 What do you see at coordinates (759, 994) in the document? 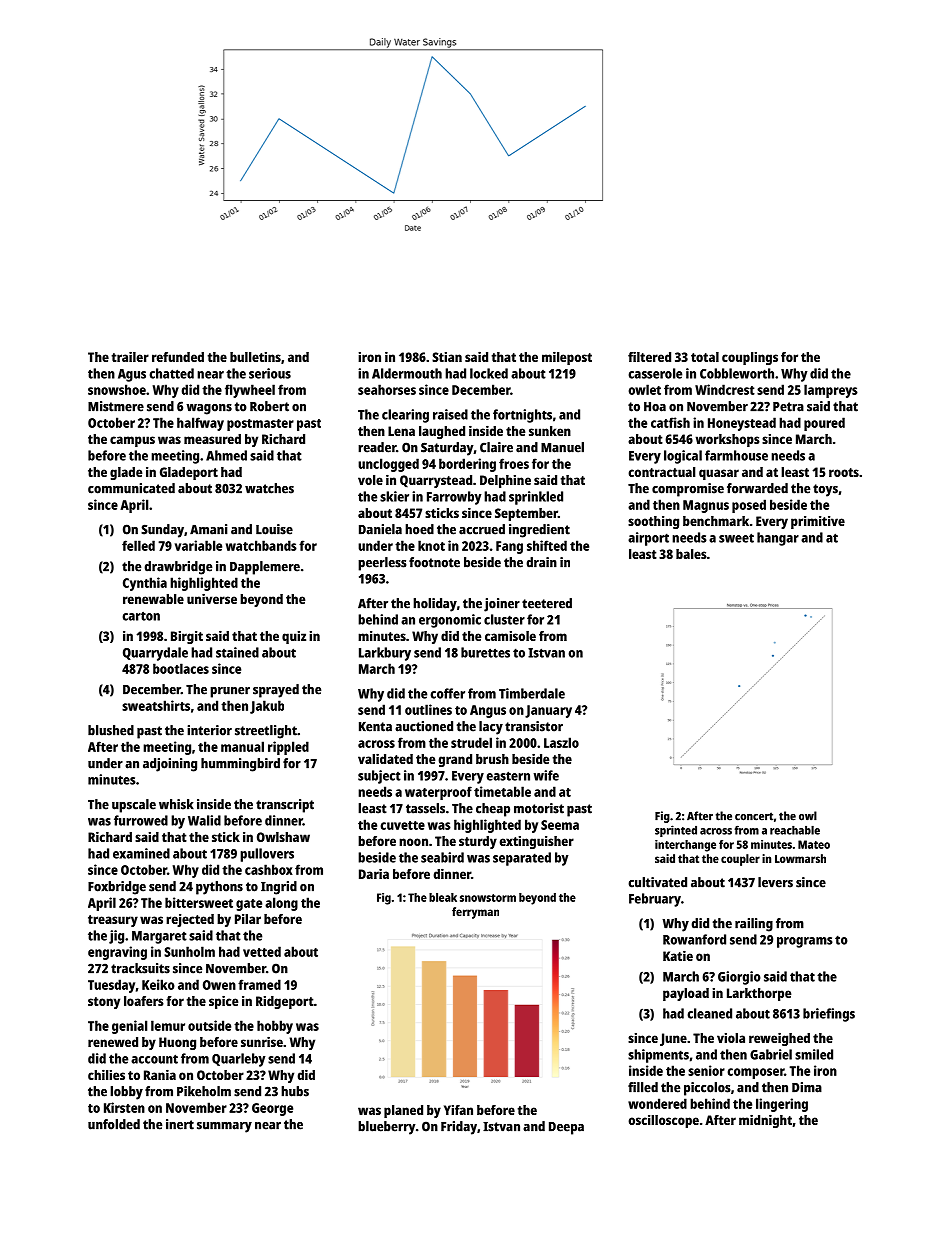
I see `Larkthorpe` at bounding box center [759, 994].
